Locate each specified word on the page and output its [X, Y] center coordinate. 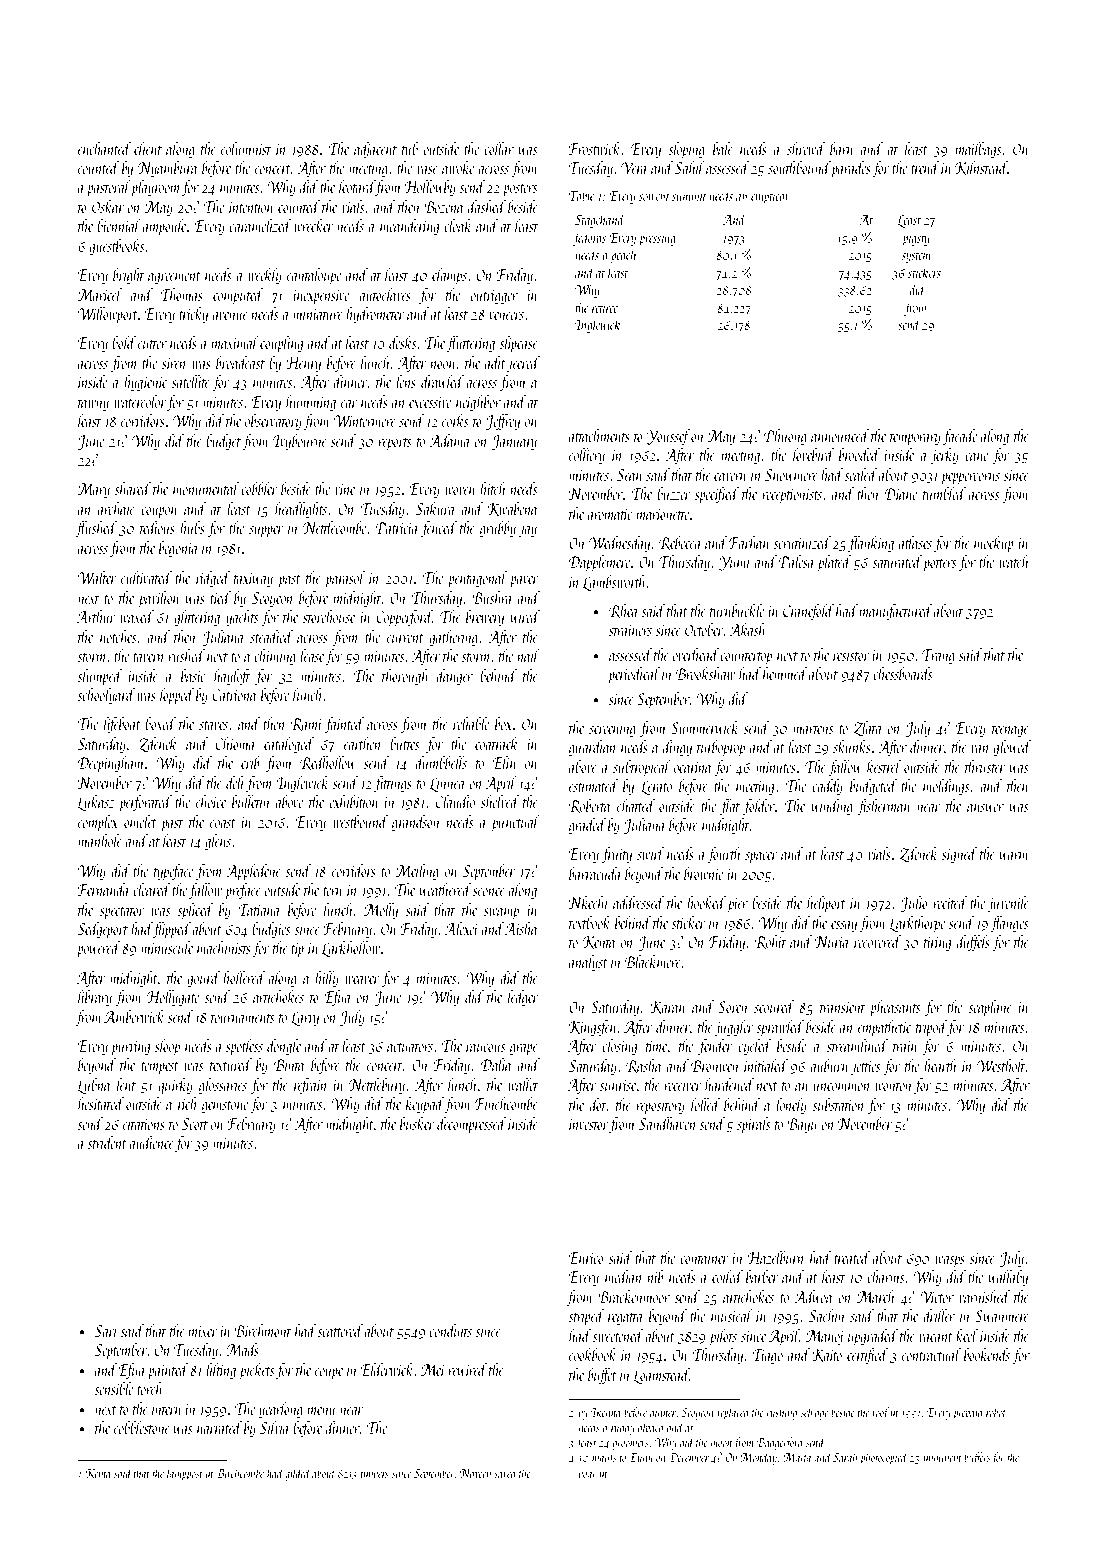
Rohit [770, 942]
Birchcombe [240, 1473]
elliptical [770, 196]
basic [193, 675]
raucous [486, 1048]
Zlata [868, 728]
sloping [686, 150]
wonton [893, 1086]
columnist [246, 148]
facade [960, 437]
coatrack [496, 743]
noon [443, 365]
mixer [203, 1331]
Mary [94, 491]
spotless [244, 1047]
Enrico [586, 1258]
